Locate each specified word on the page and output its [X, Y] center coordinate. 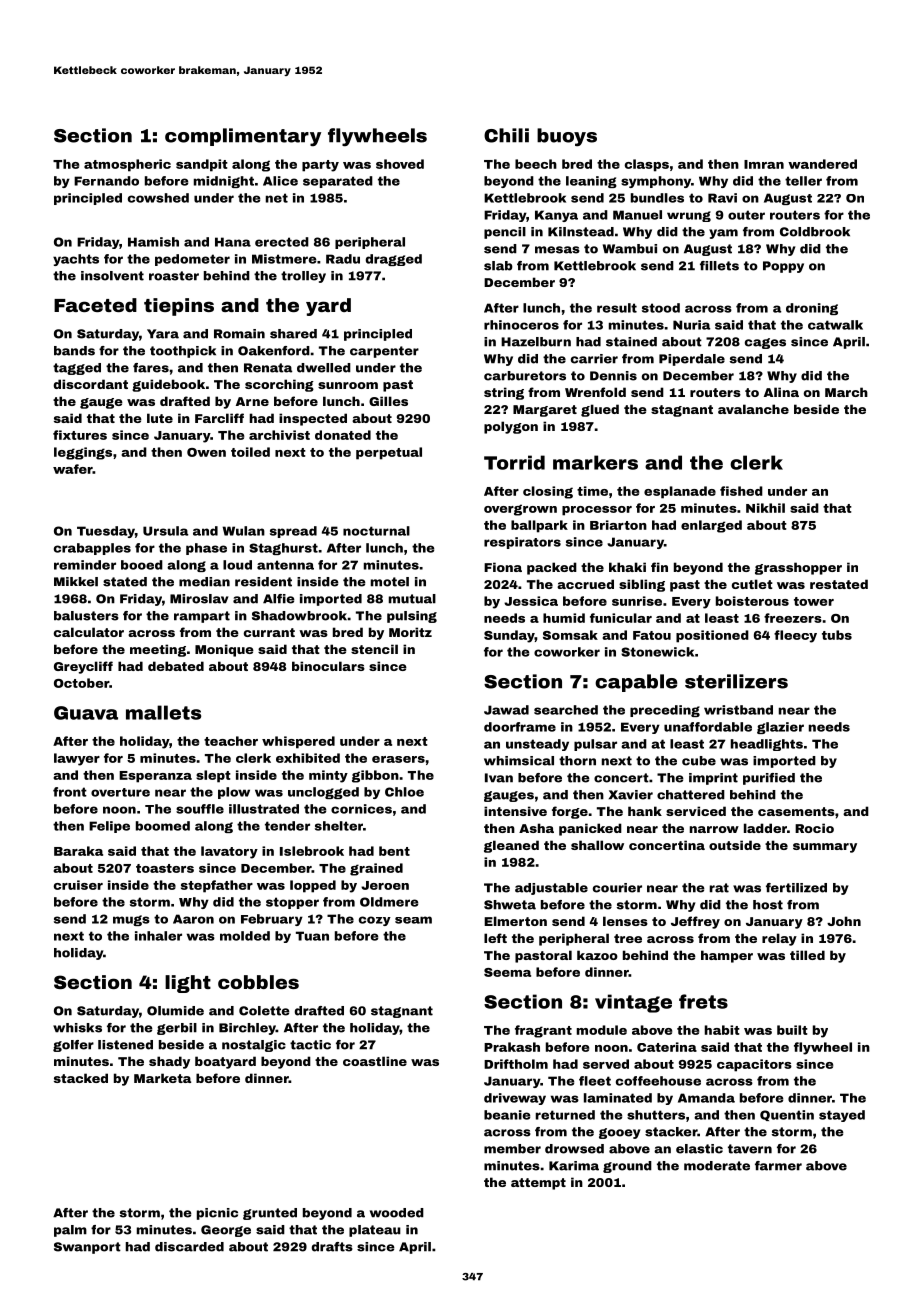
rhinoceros [521, 325]
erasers [398, 759]
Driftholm [516, 1064]
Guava [86, 713]
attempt [538, 1184]
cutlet [752, 584]
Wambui [630, 249]
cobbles [258, 982]
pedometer [192, 260]
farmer [778, 1166]
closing [548, 492]
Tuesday [106, 532]
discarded [189, 1247]
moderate [717, 1166]
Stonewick [657, 652]
